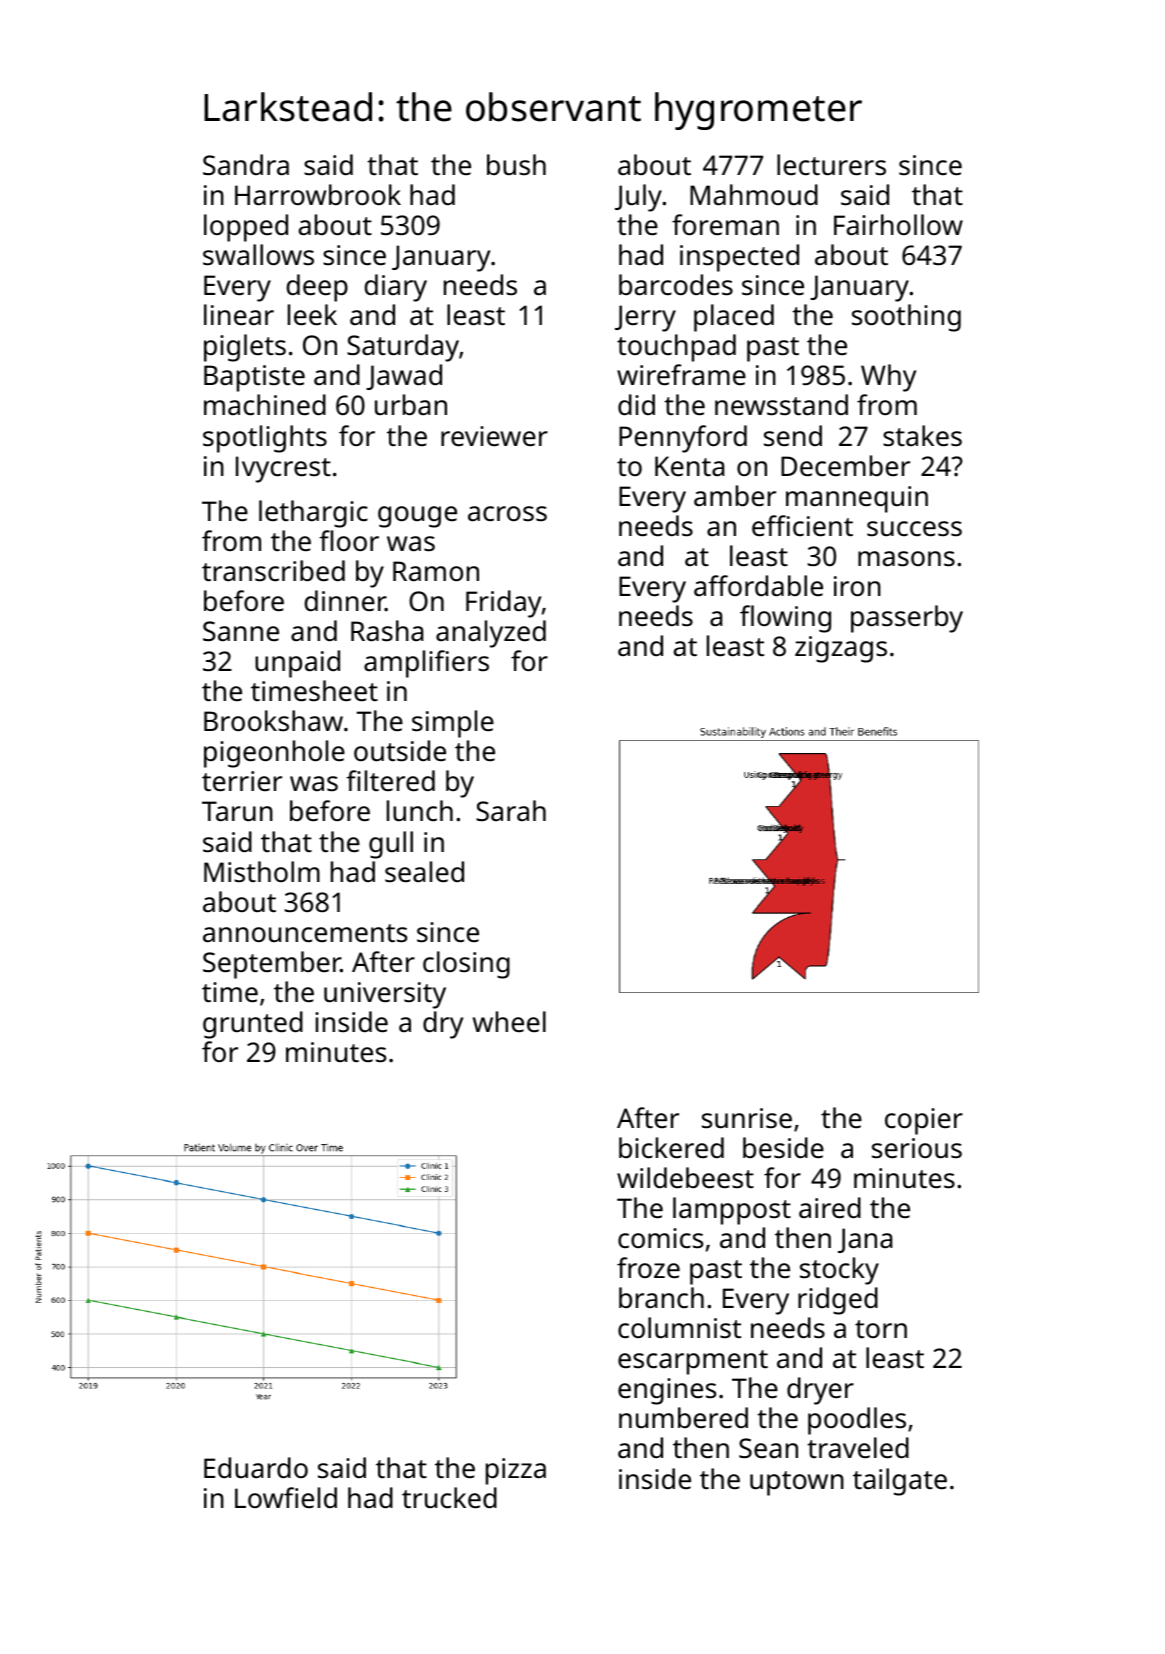 This page has width=1165, height=1654. Describe the element at coordinates (648, 1268) in the page. I see `froze` at that location.
